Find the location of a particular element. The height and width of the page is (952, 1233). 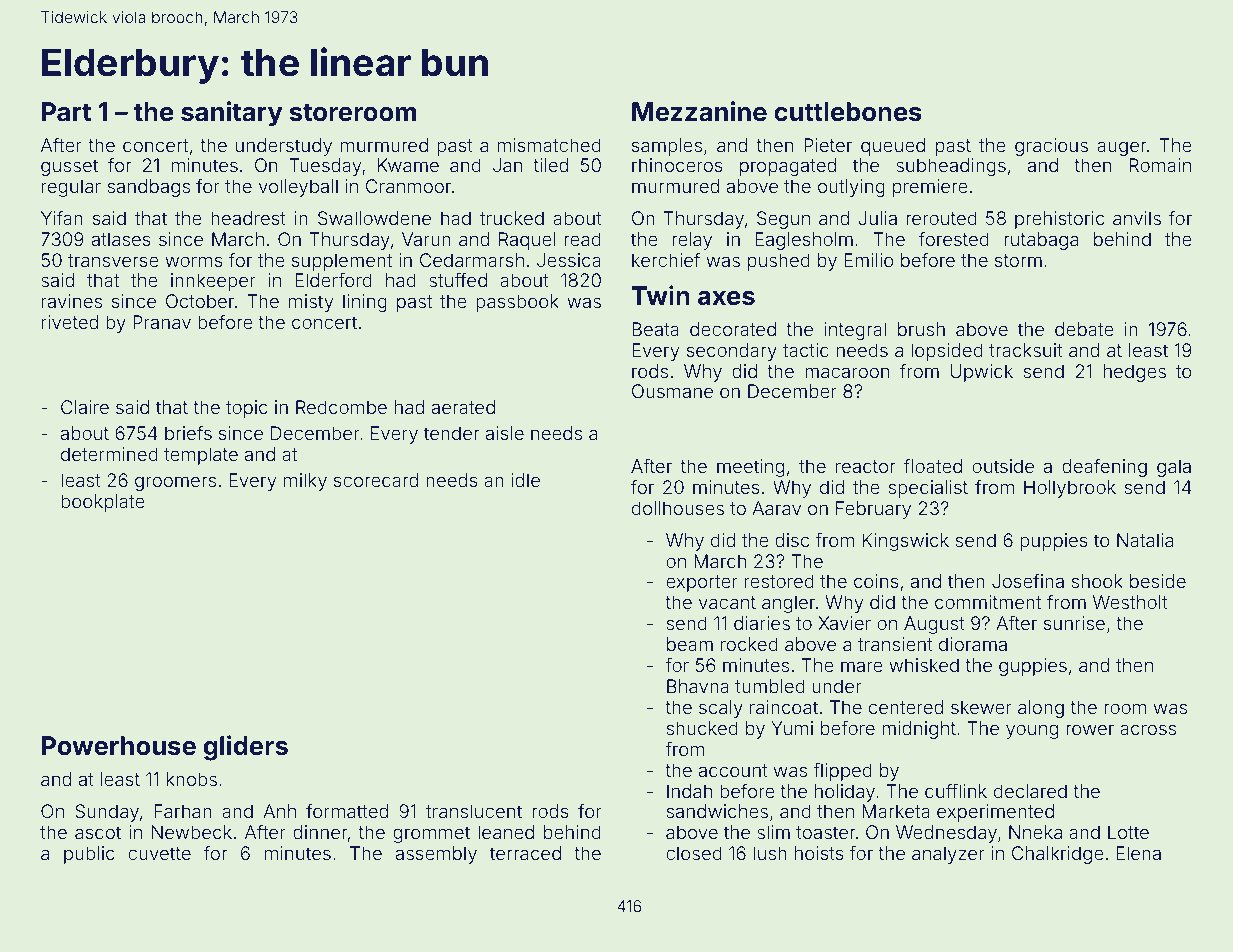

riveted is located at coordinates (70, 322).
